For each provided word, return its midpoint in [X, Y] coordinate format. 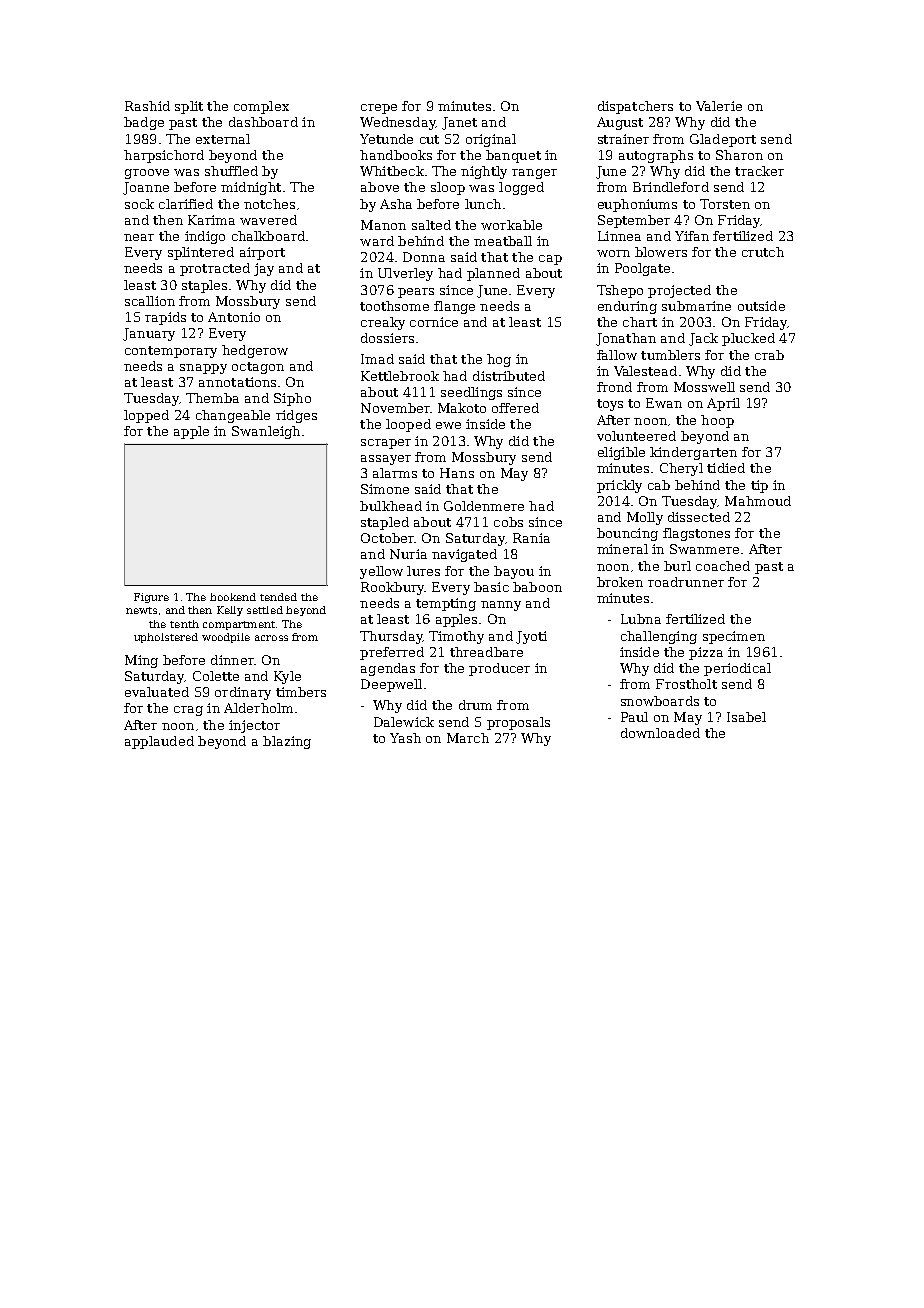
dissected [699, 517]
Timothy [456, 637]
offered [515, 408]
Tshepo [620, 291]
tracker [759, 171]
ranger [534, 174]
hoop [717, 421]
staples [204, 286]
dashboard [263, 122]
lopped [146, 416]
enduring [627, 307]
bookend [233, 597]
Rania [531, 538]
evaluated [157, 692]
